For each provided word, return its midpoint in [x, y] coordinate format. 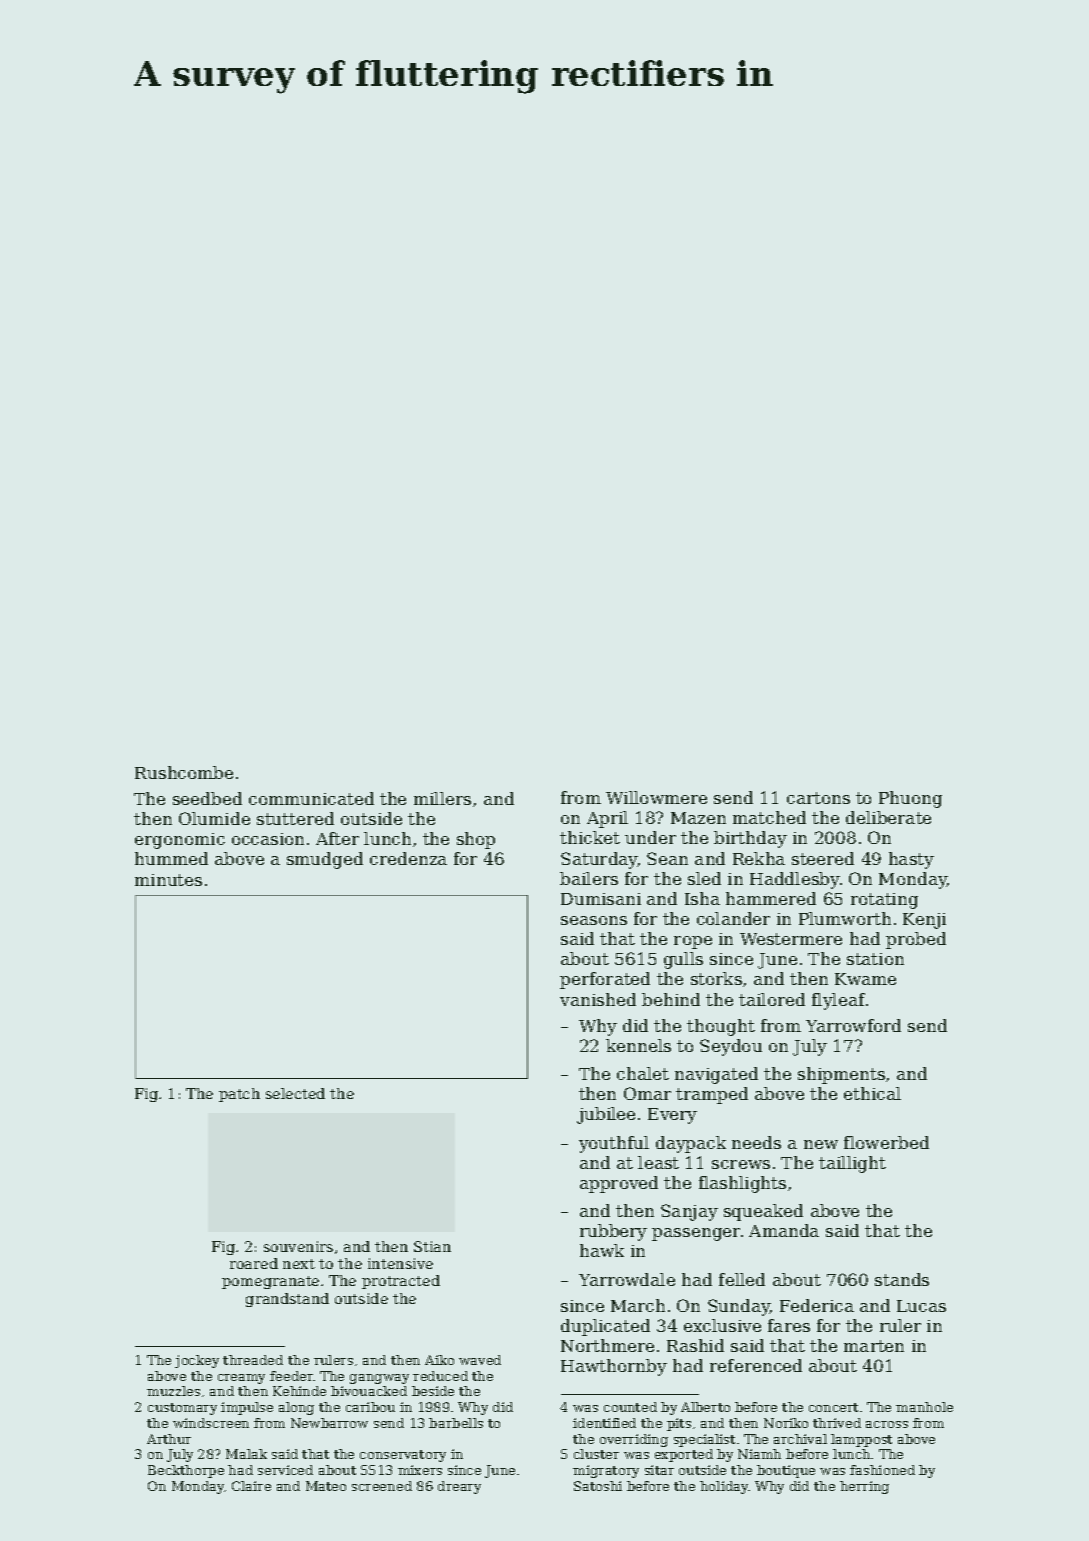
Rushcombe [184, 772]
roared [254, 1263]
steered [823, 858]
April [607, 819]
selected [295, 1093]
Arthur [169, 1439]
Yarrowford [853, 1025]
